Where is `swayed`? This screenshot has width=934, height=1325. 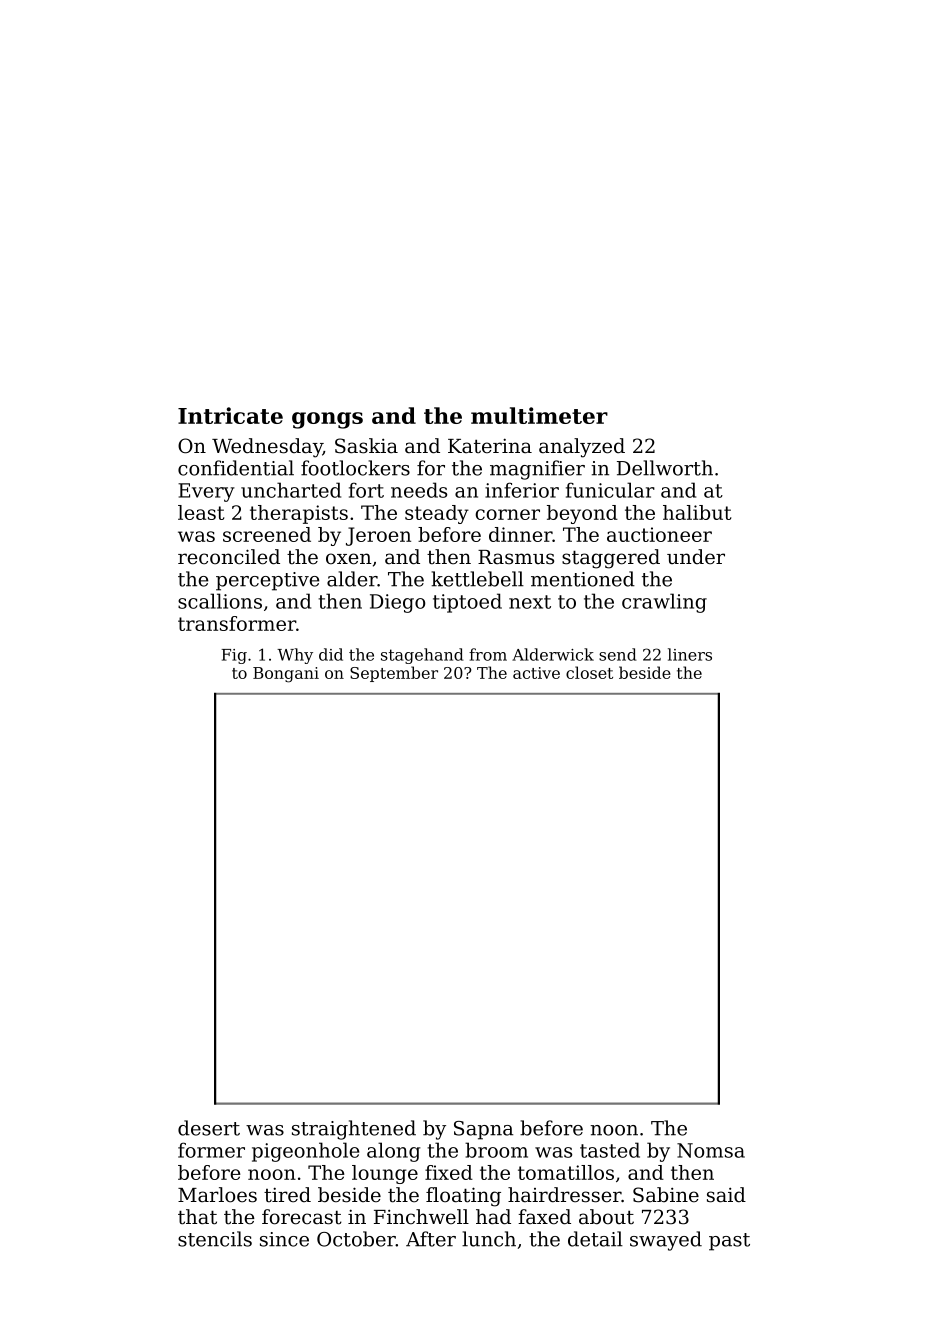
swayed is located at coordinates (666, 1241).
